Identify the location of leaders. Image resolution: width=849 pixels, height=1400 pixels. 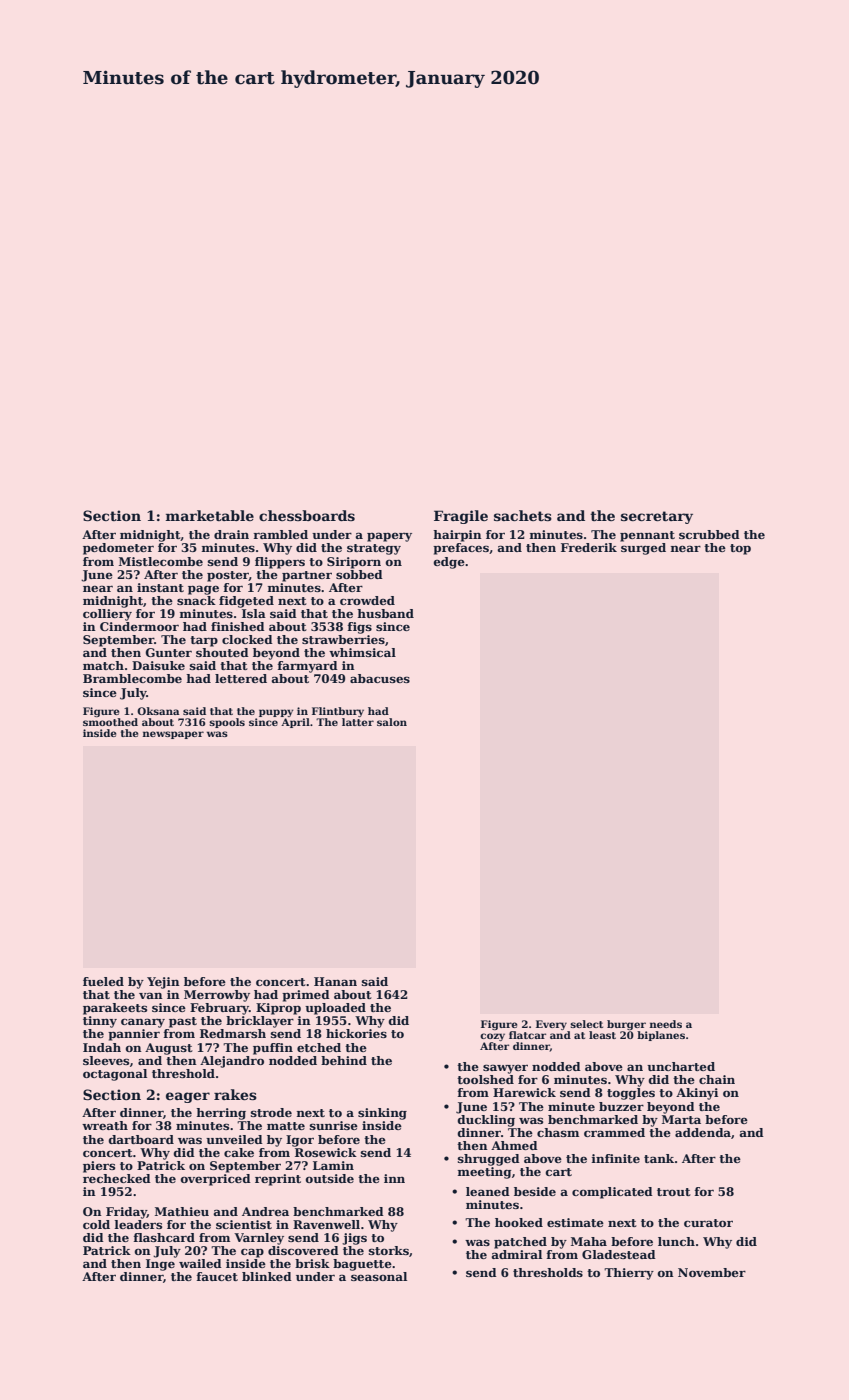
(138, 1224).
